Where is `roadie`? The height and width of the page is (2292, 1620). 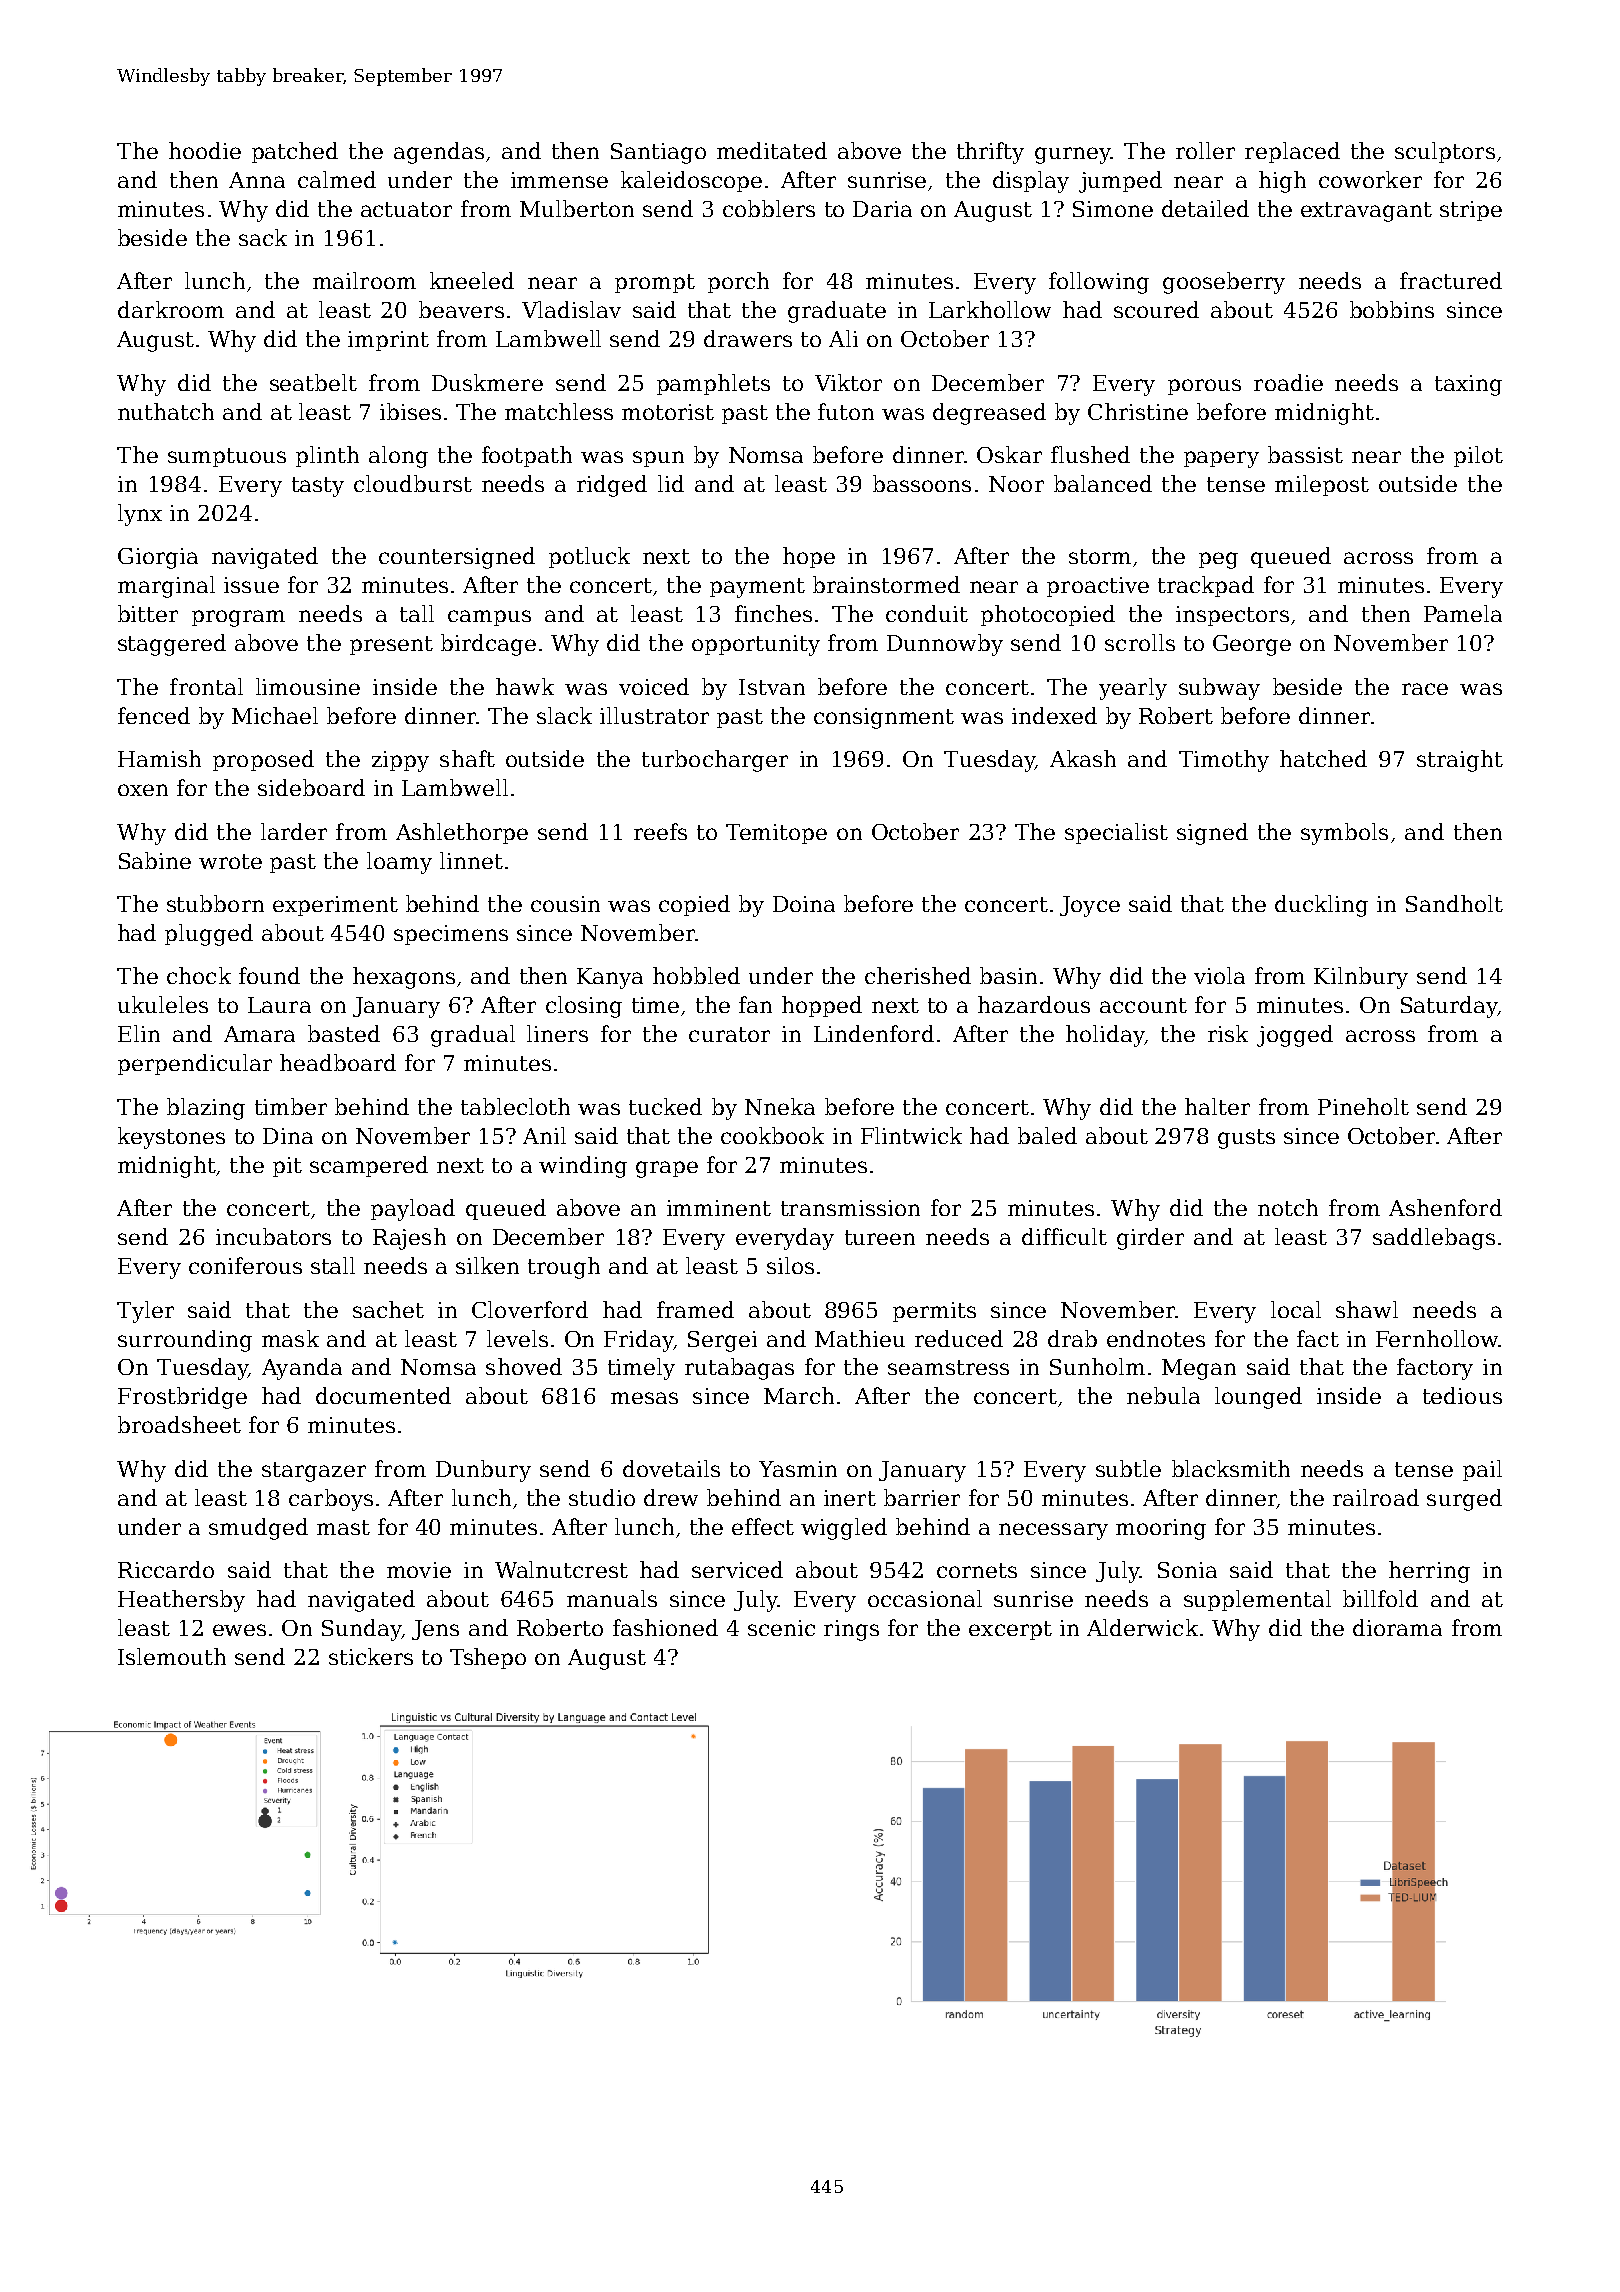
roadie is located at coordinates (1288, 382).
